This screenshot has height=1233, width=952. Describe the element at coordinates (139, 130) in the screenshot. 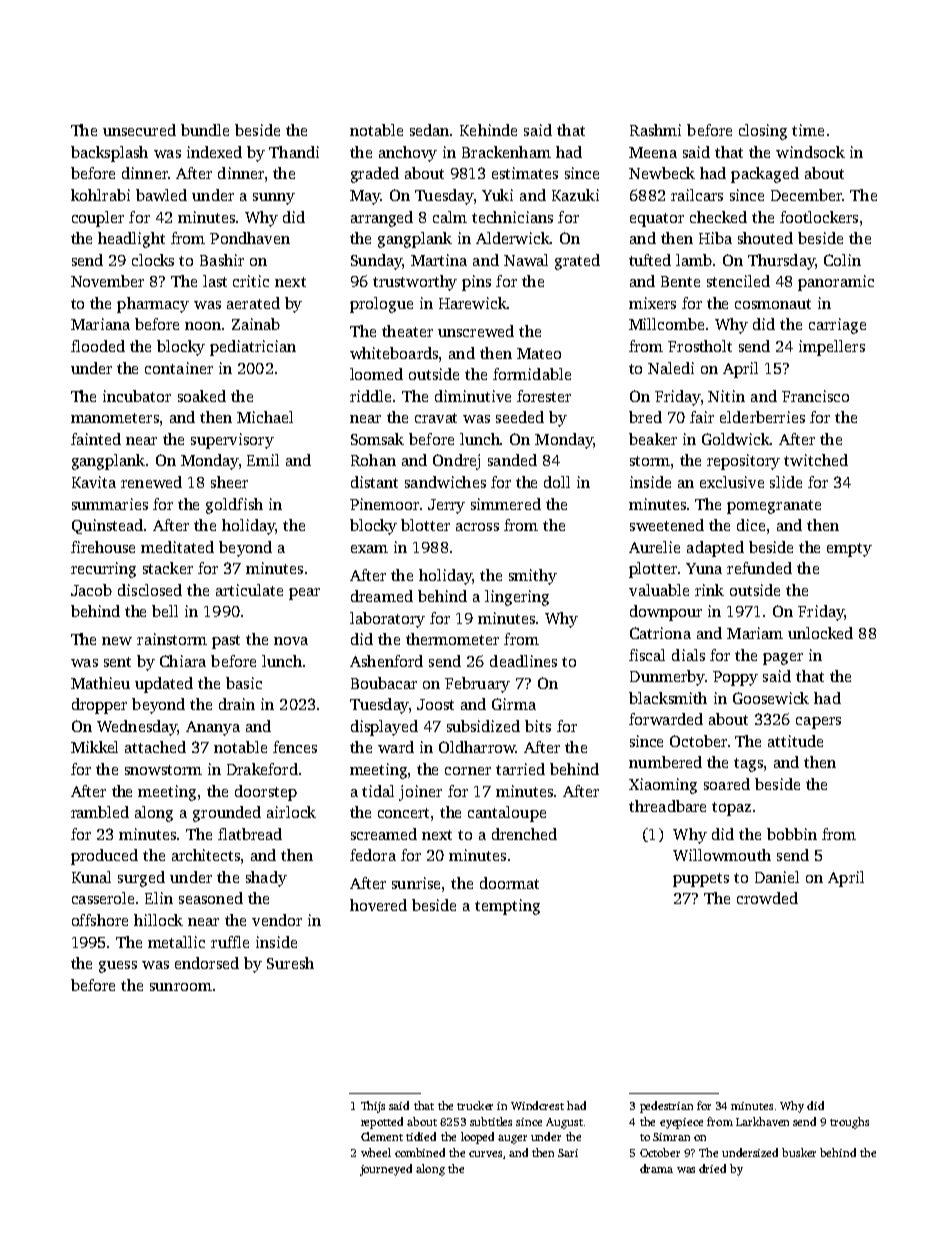

I see `unsecured` at that location.
